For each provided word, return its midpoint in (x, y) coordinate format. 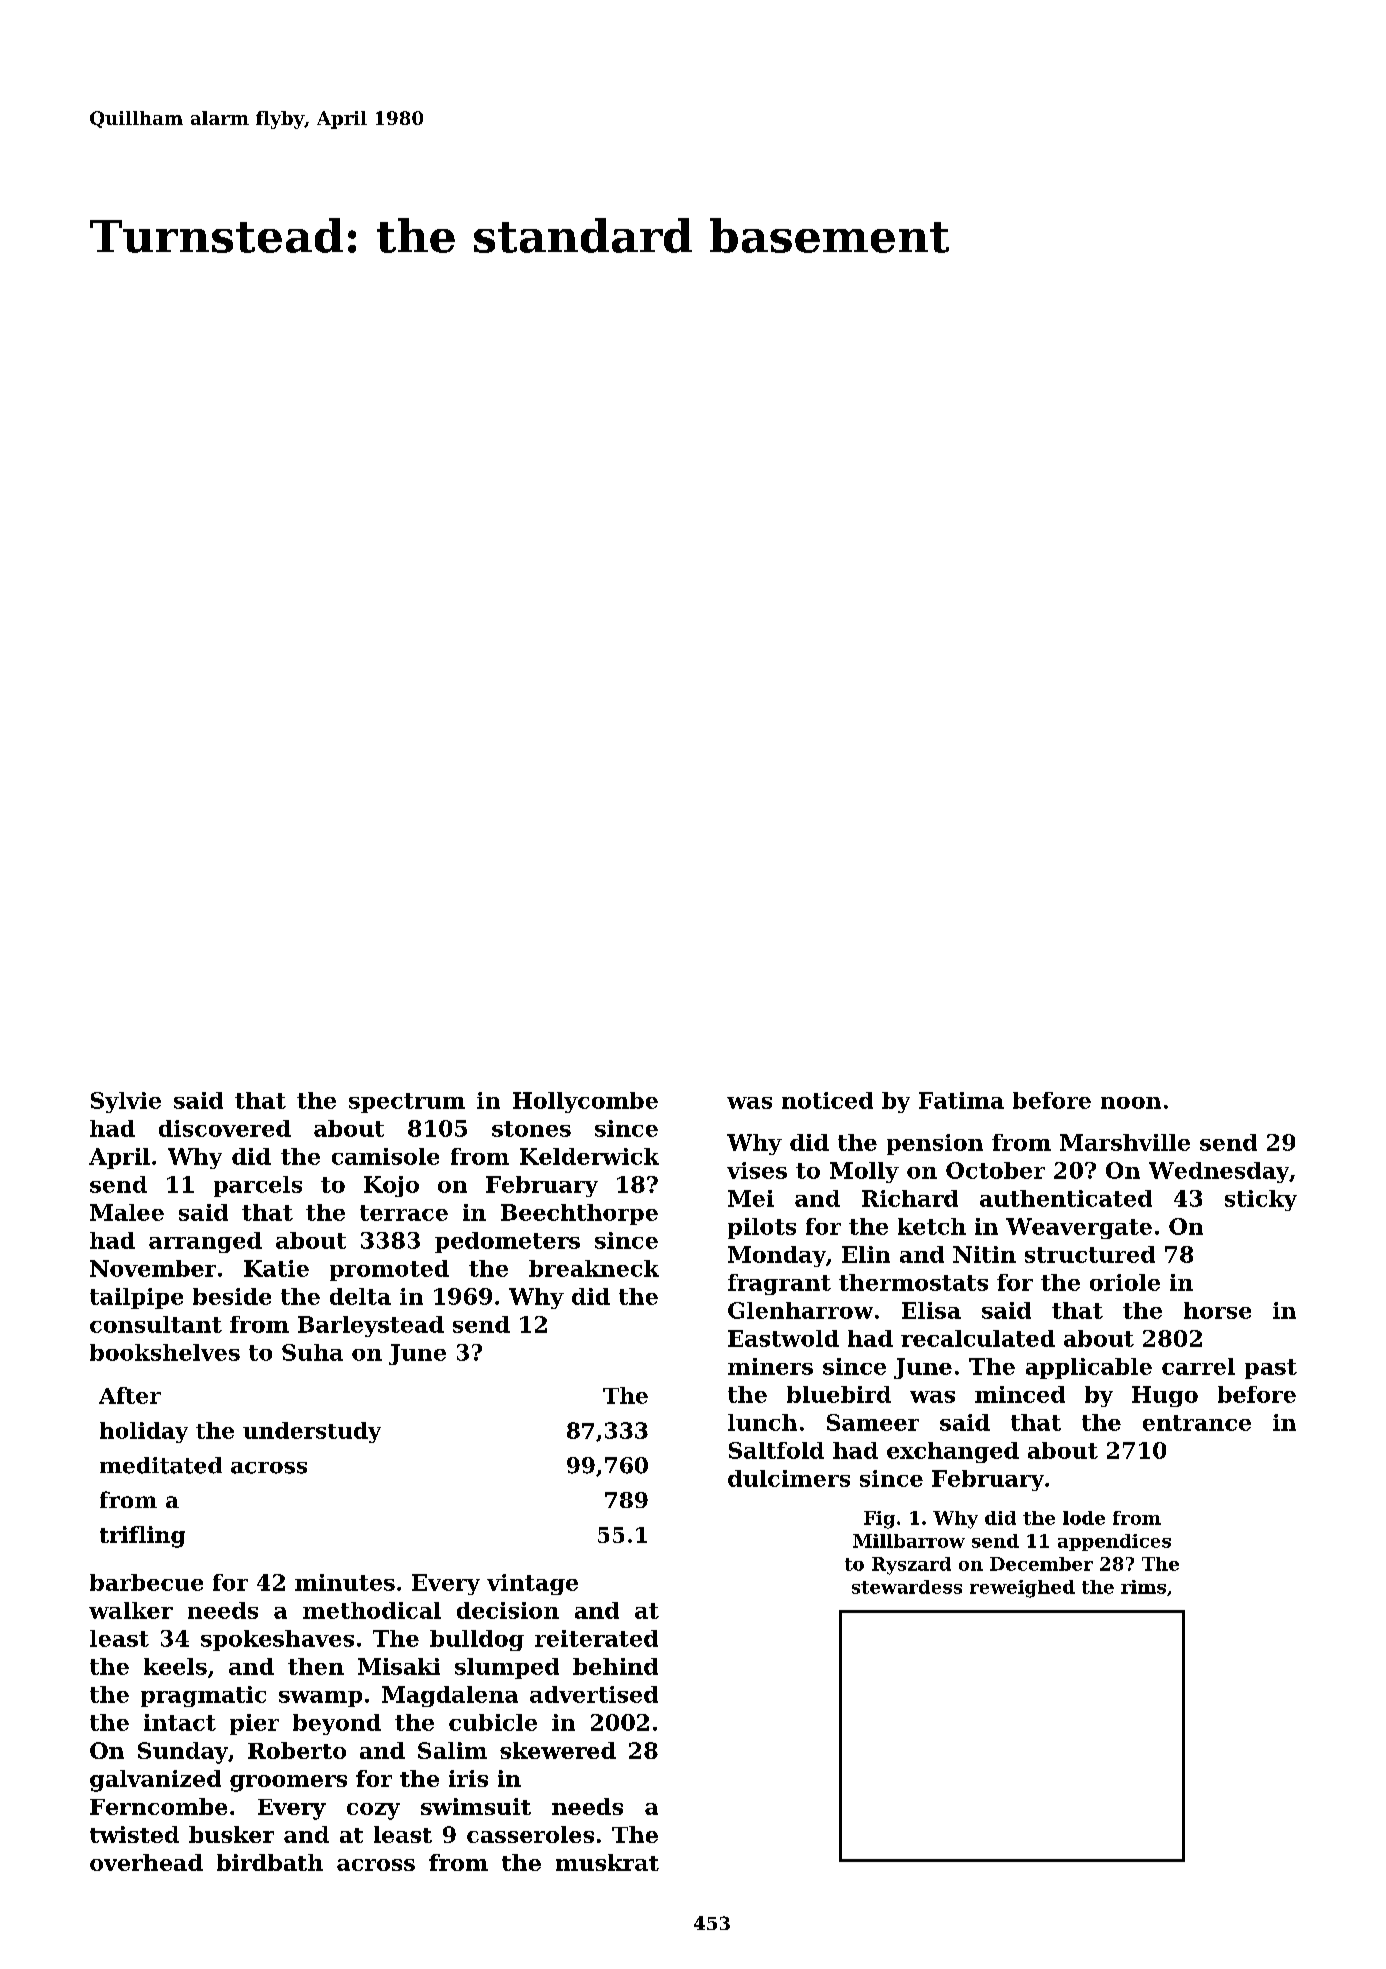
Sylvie (126, 1102)
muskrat (607, 1862)
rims (1143, 1587)
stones (531, 1129)
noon (1131, 1103)
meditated (161, 1465)
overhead (146, 1862)
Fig (879, 1520)
